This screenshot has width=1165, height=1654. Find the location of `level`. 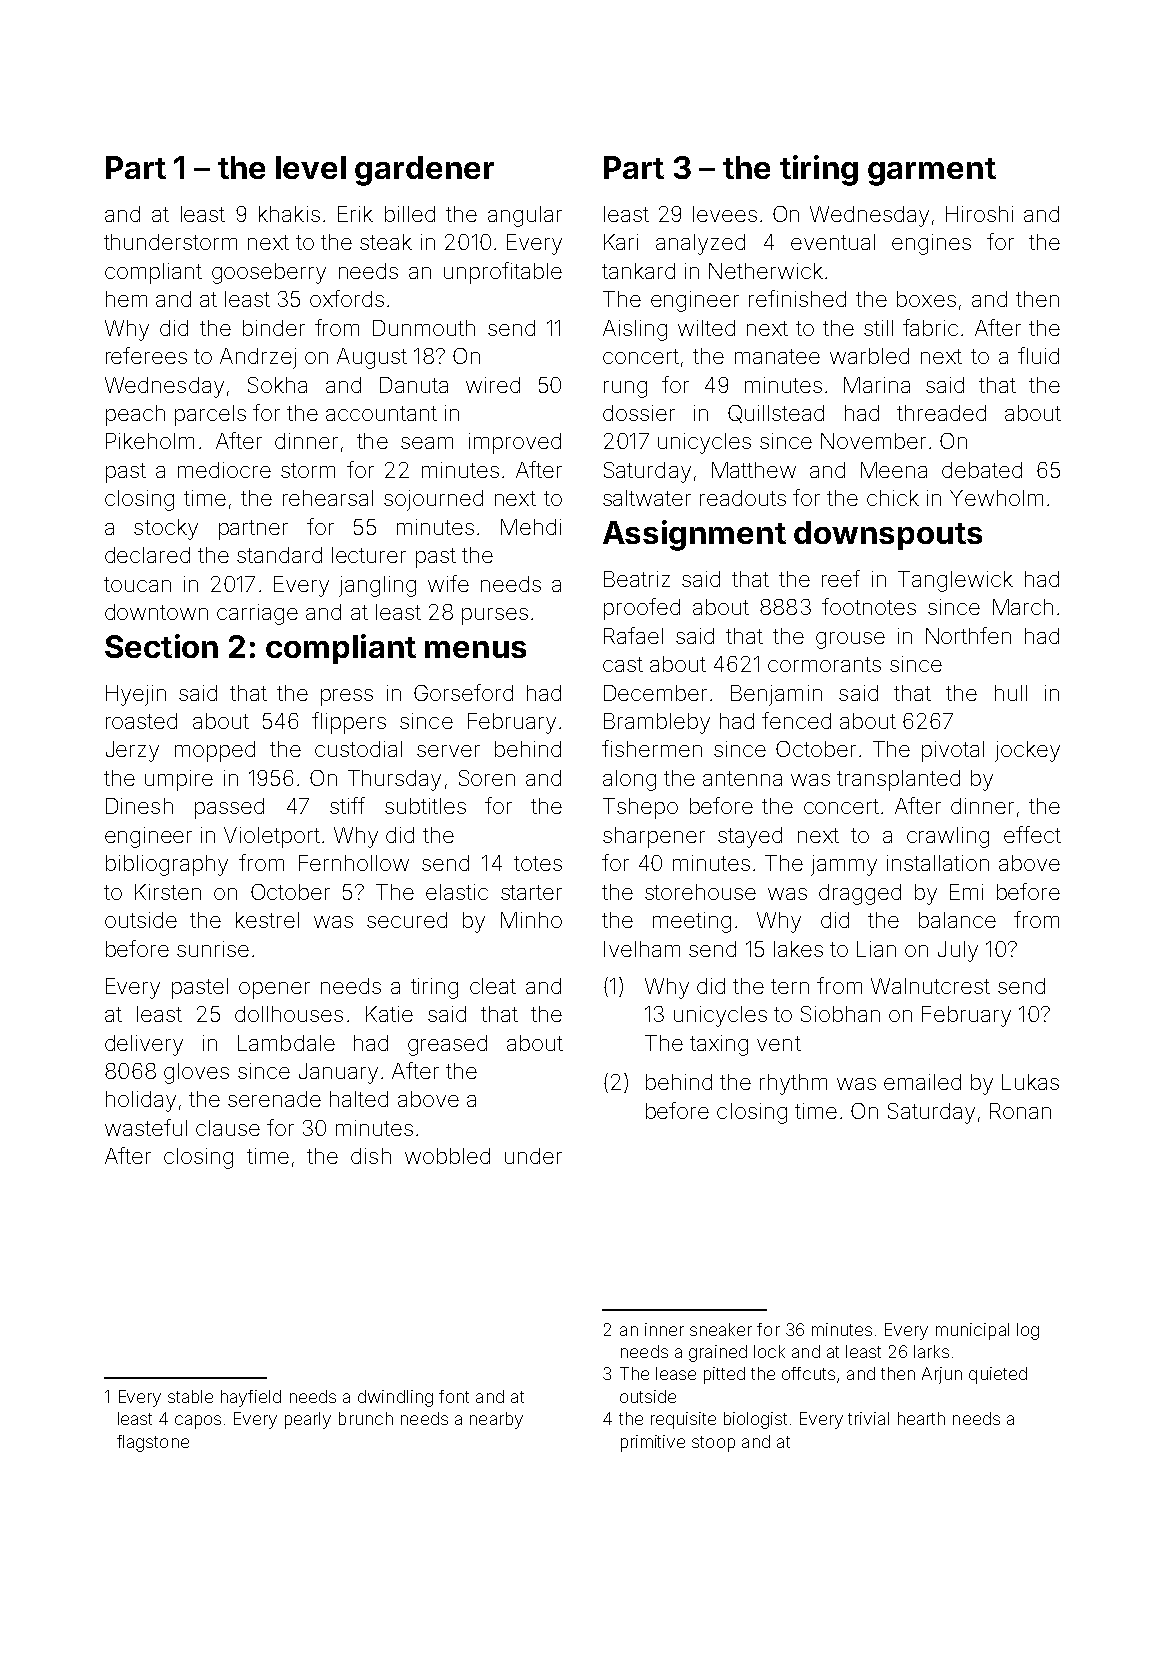

level is located at coordinates (311, 167).
